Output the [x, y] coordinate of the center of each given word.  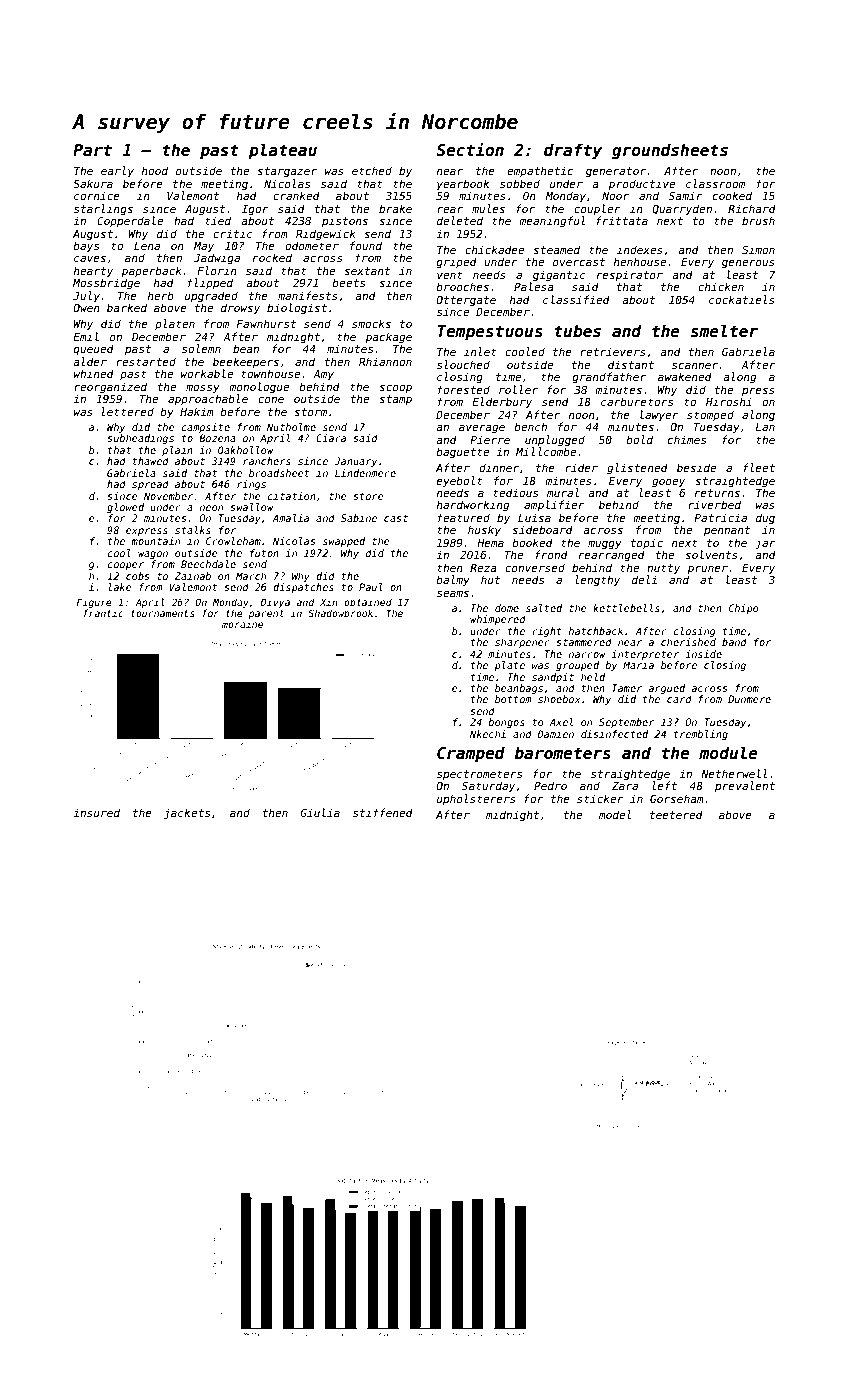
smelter [724, 330]
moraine [242, 624]
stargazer [287, 172]
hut [490, 579]
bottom [513, 699]
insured [96, 812]
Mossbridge [106, 283]
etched [372, 170]
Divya [275, 603]
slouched [463, 364]
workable [207, 373]
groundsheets [670, 151]
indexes [640, 249]
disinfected [614, 734]
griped [456, 263]
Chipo [744, 609]
